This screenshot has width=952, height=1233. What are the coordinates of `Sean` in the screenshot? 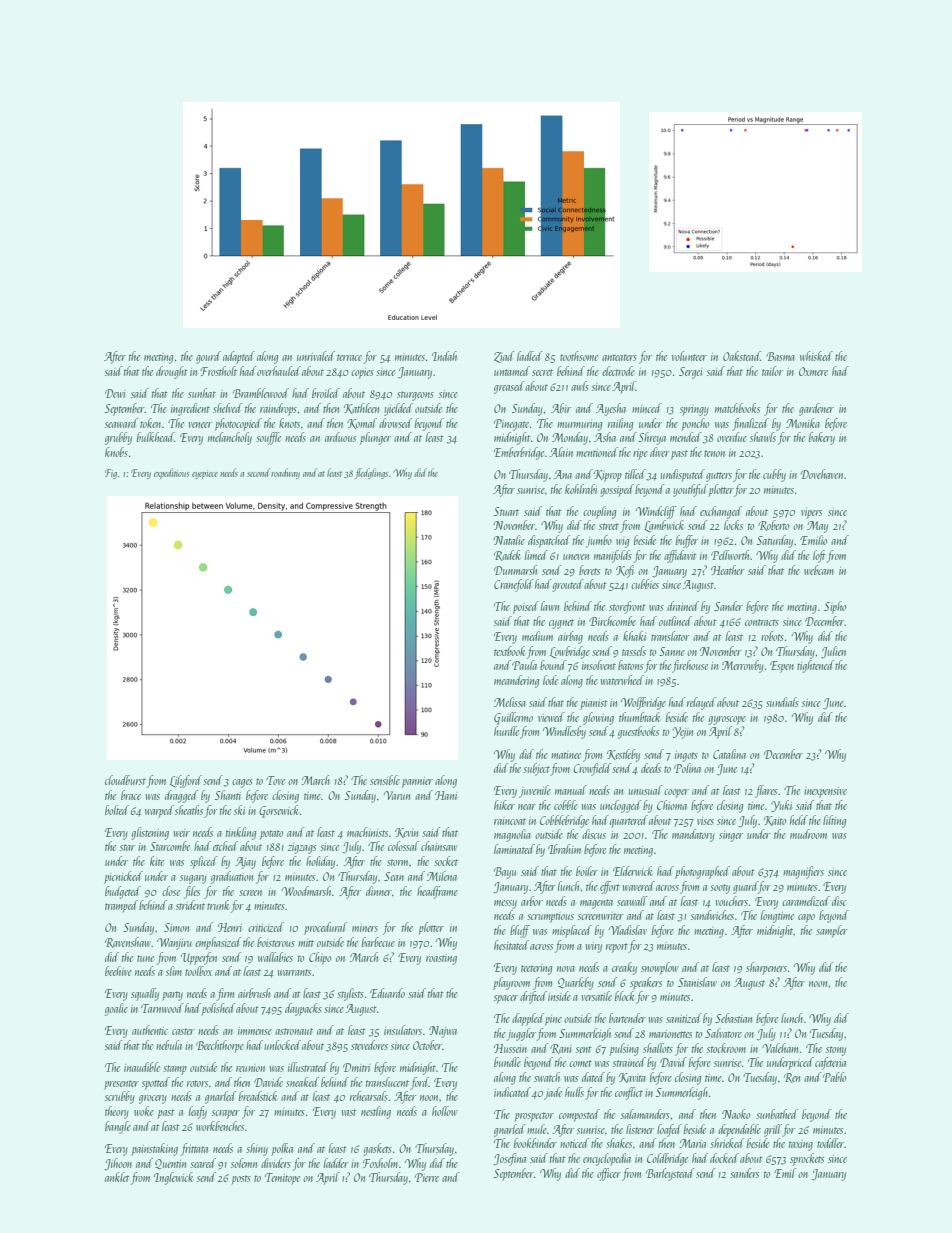 It's located at (394, 876).
